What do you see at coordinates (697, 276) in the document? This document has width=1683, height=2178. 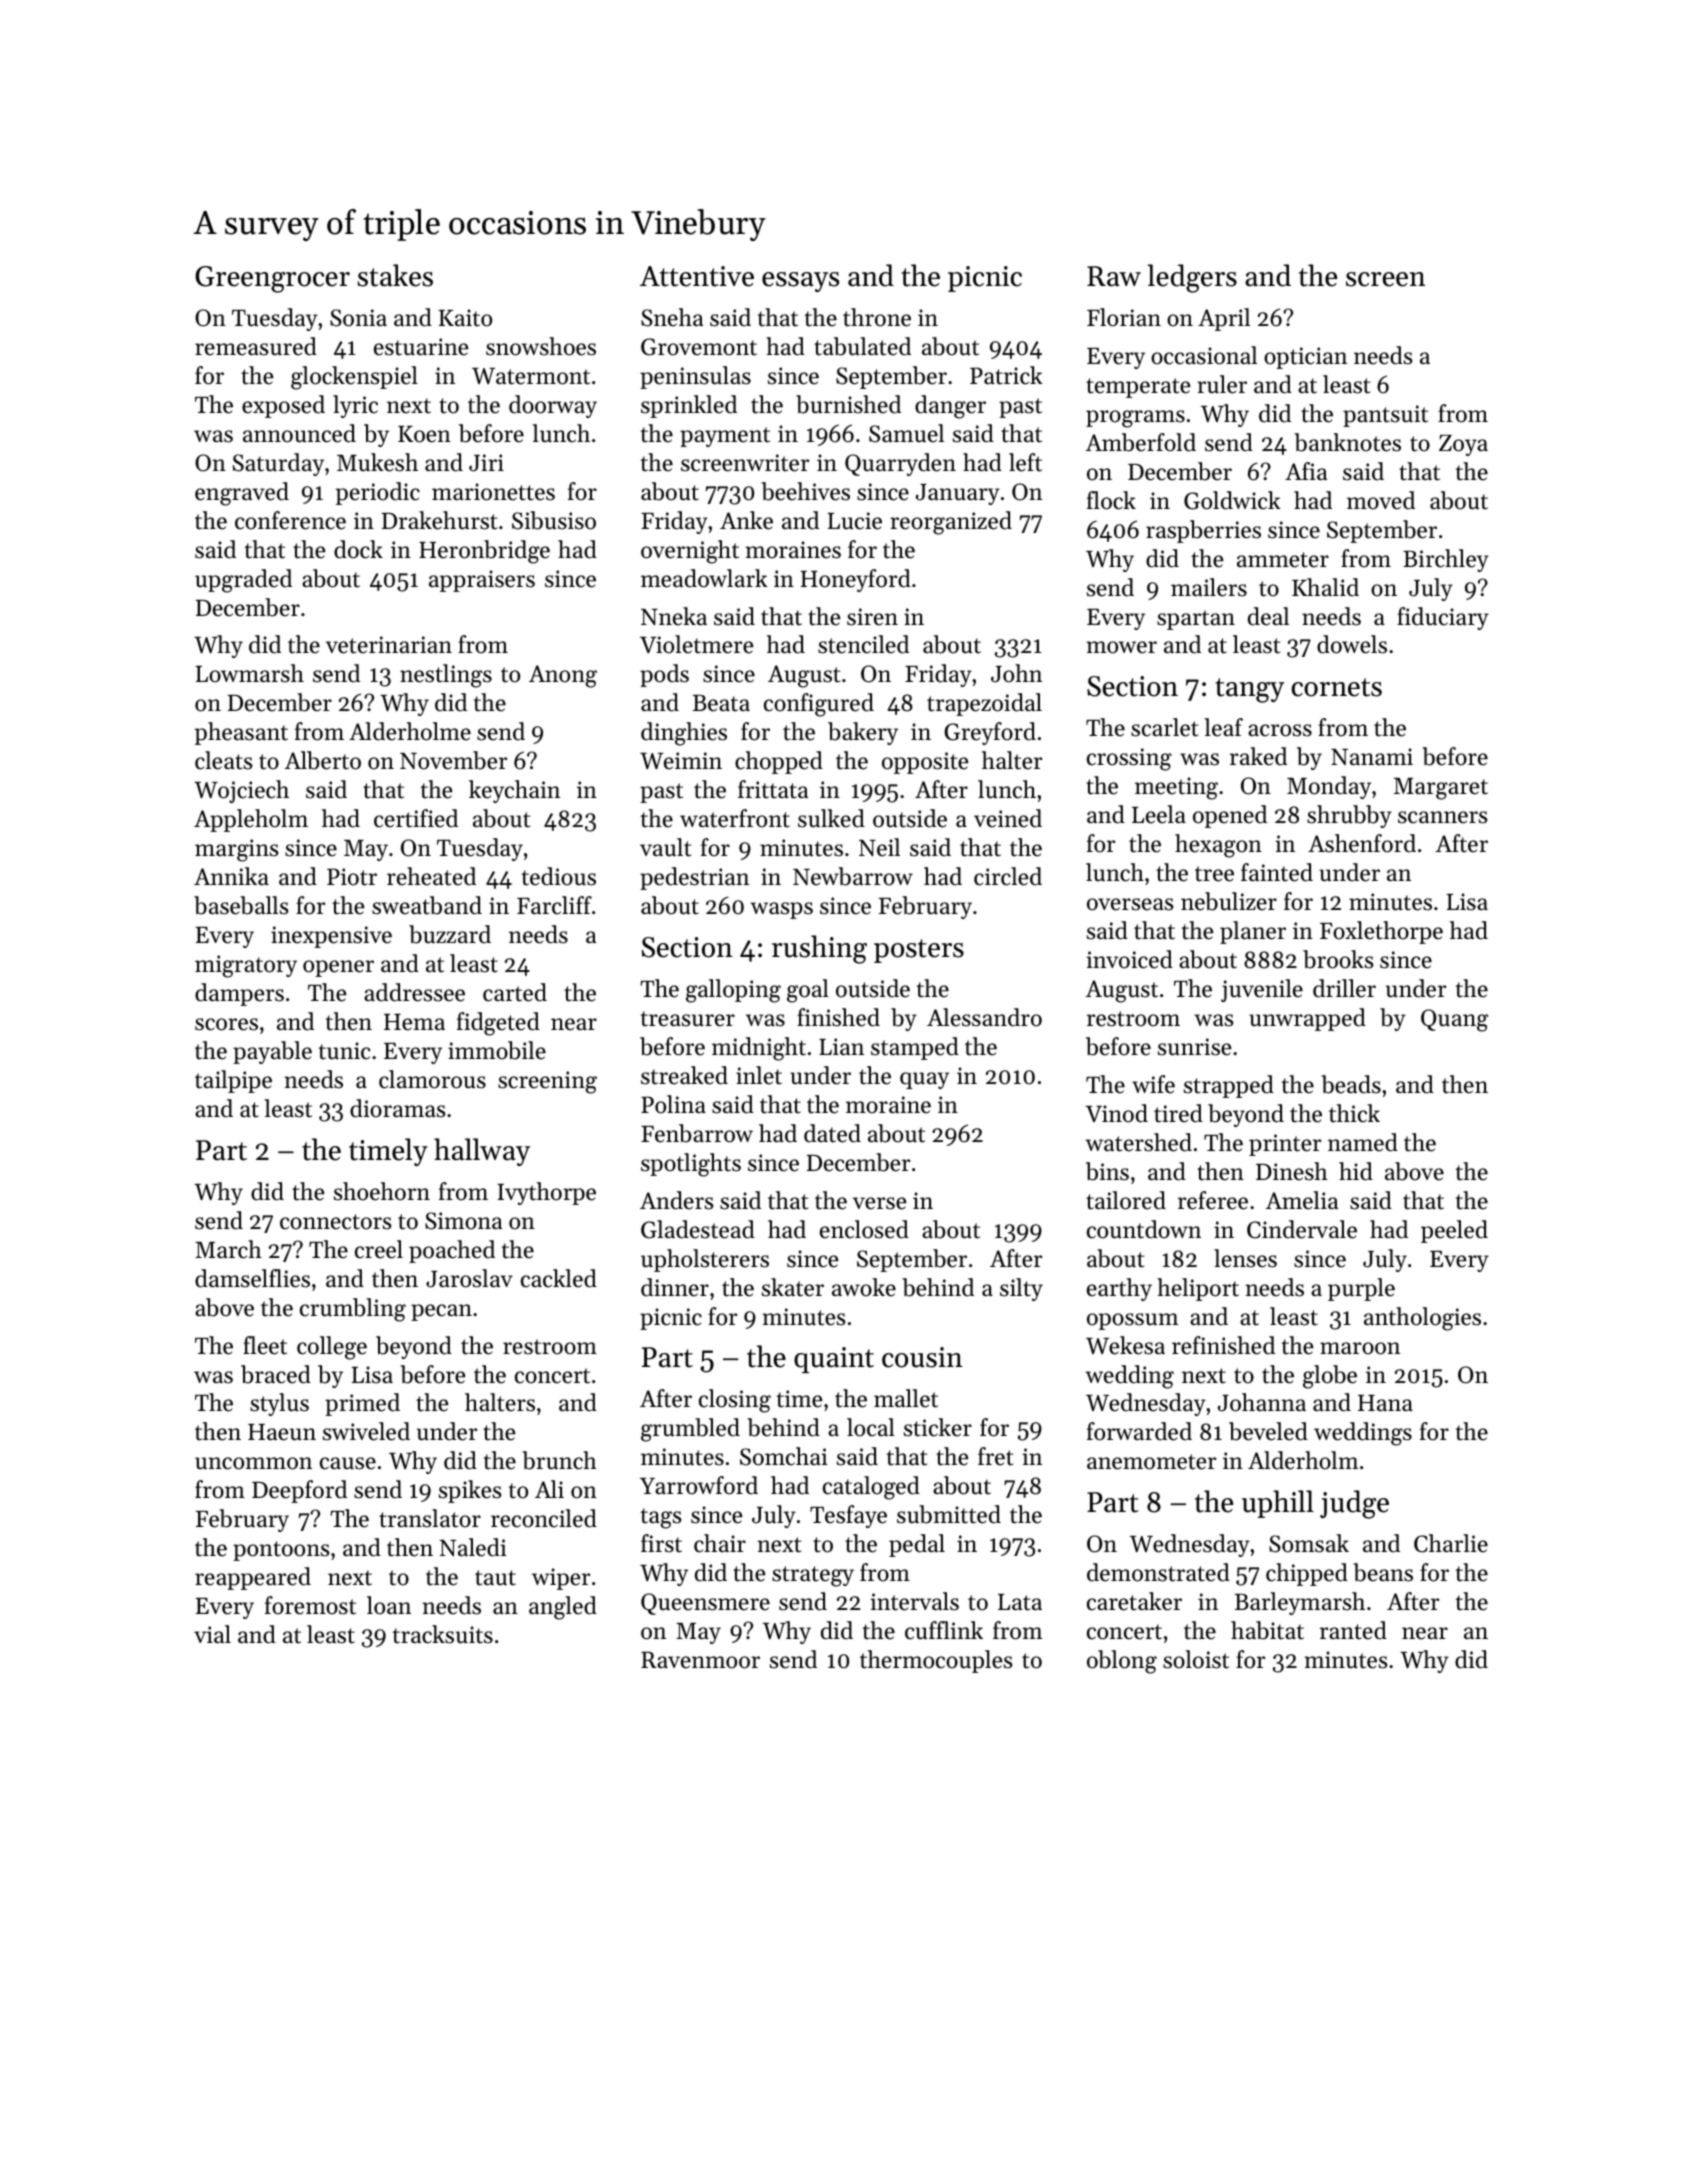 I see `Attentive` at bounding box center [697, 276].
